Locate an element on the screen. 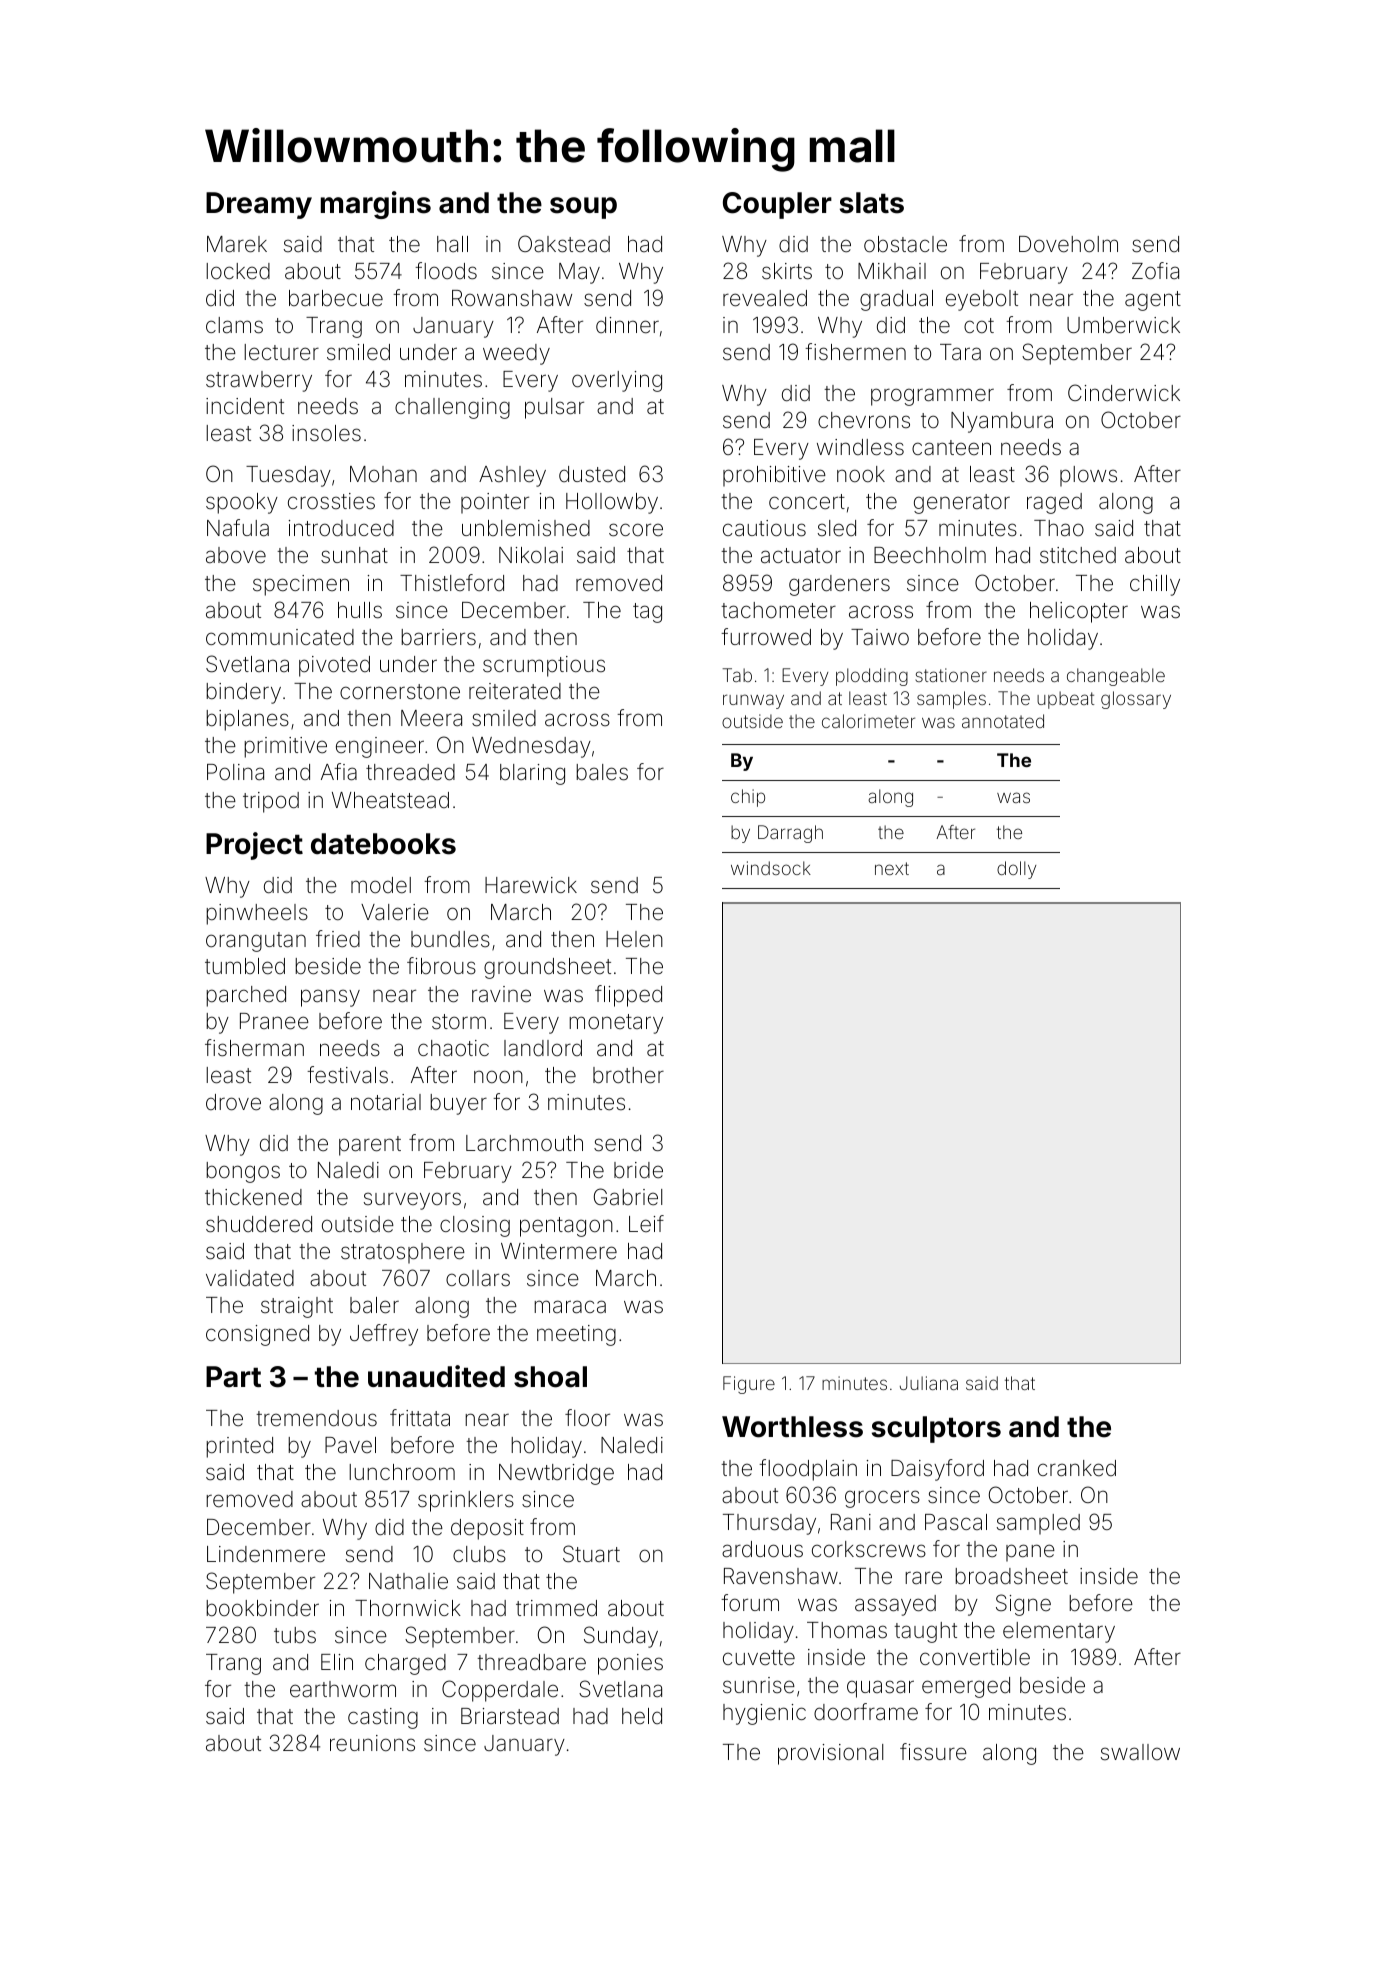  lunchroom is located at coordinates (402, 1472).
